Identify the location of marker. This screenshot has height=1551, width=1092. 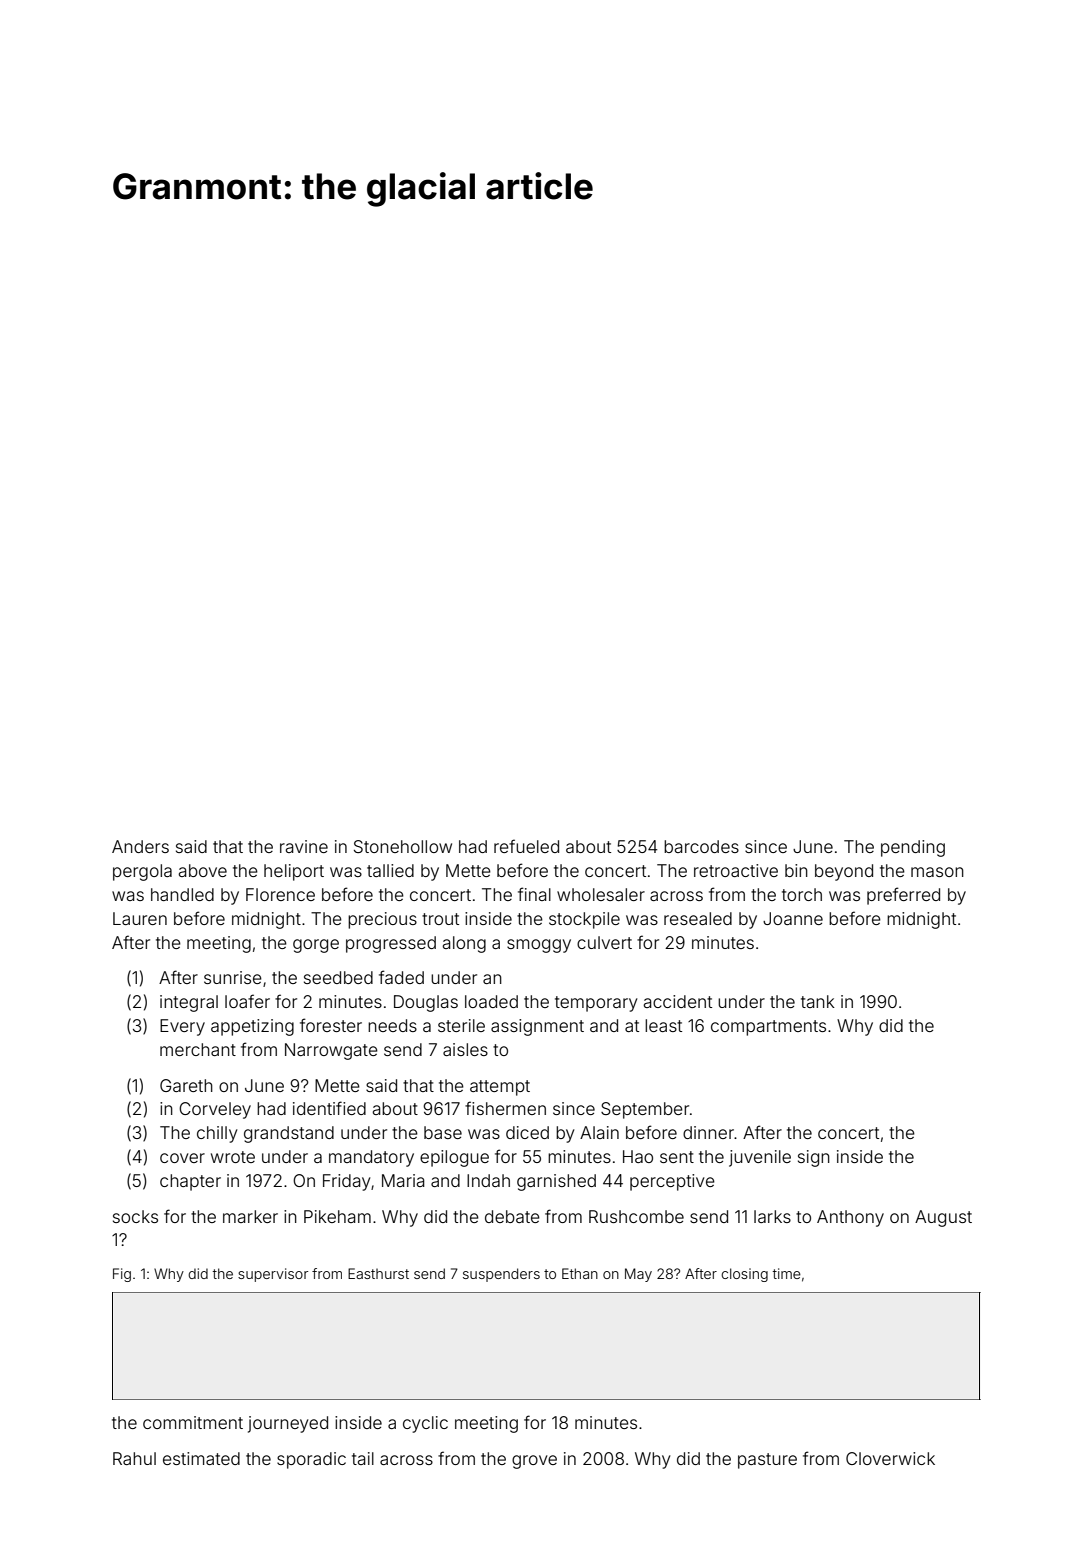
(250, 1216).
